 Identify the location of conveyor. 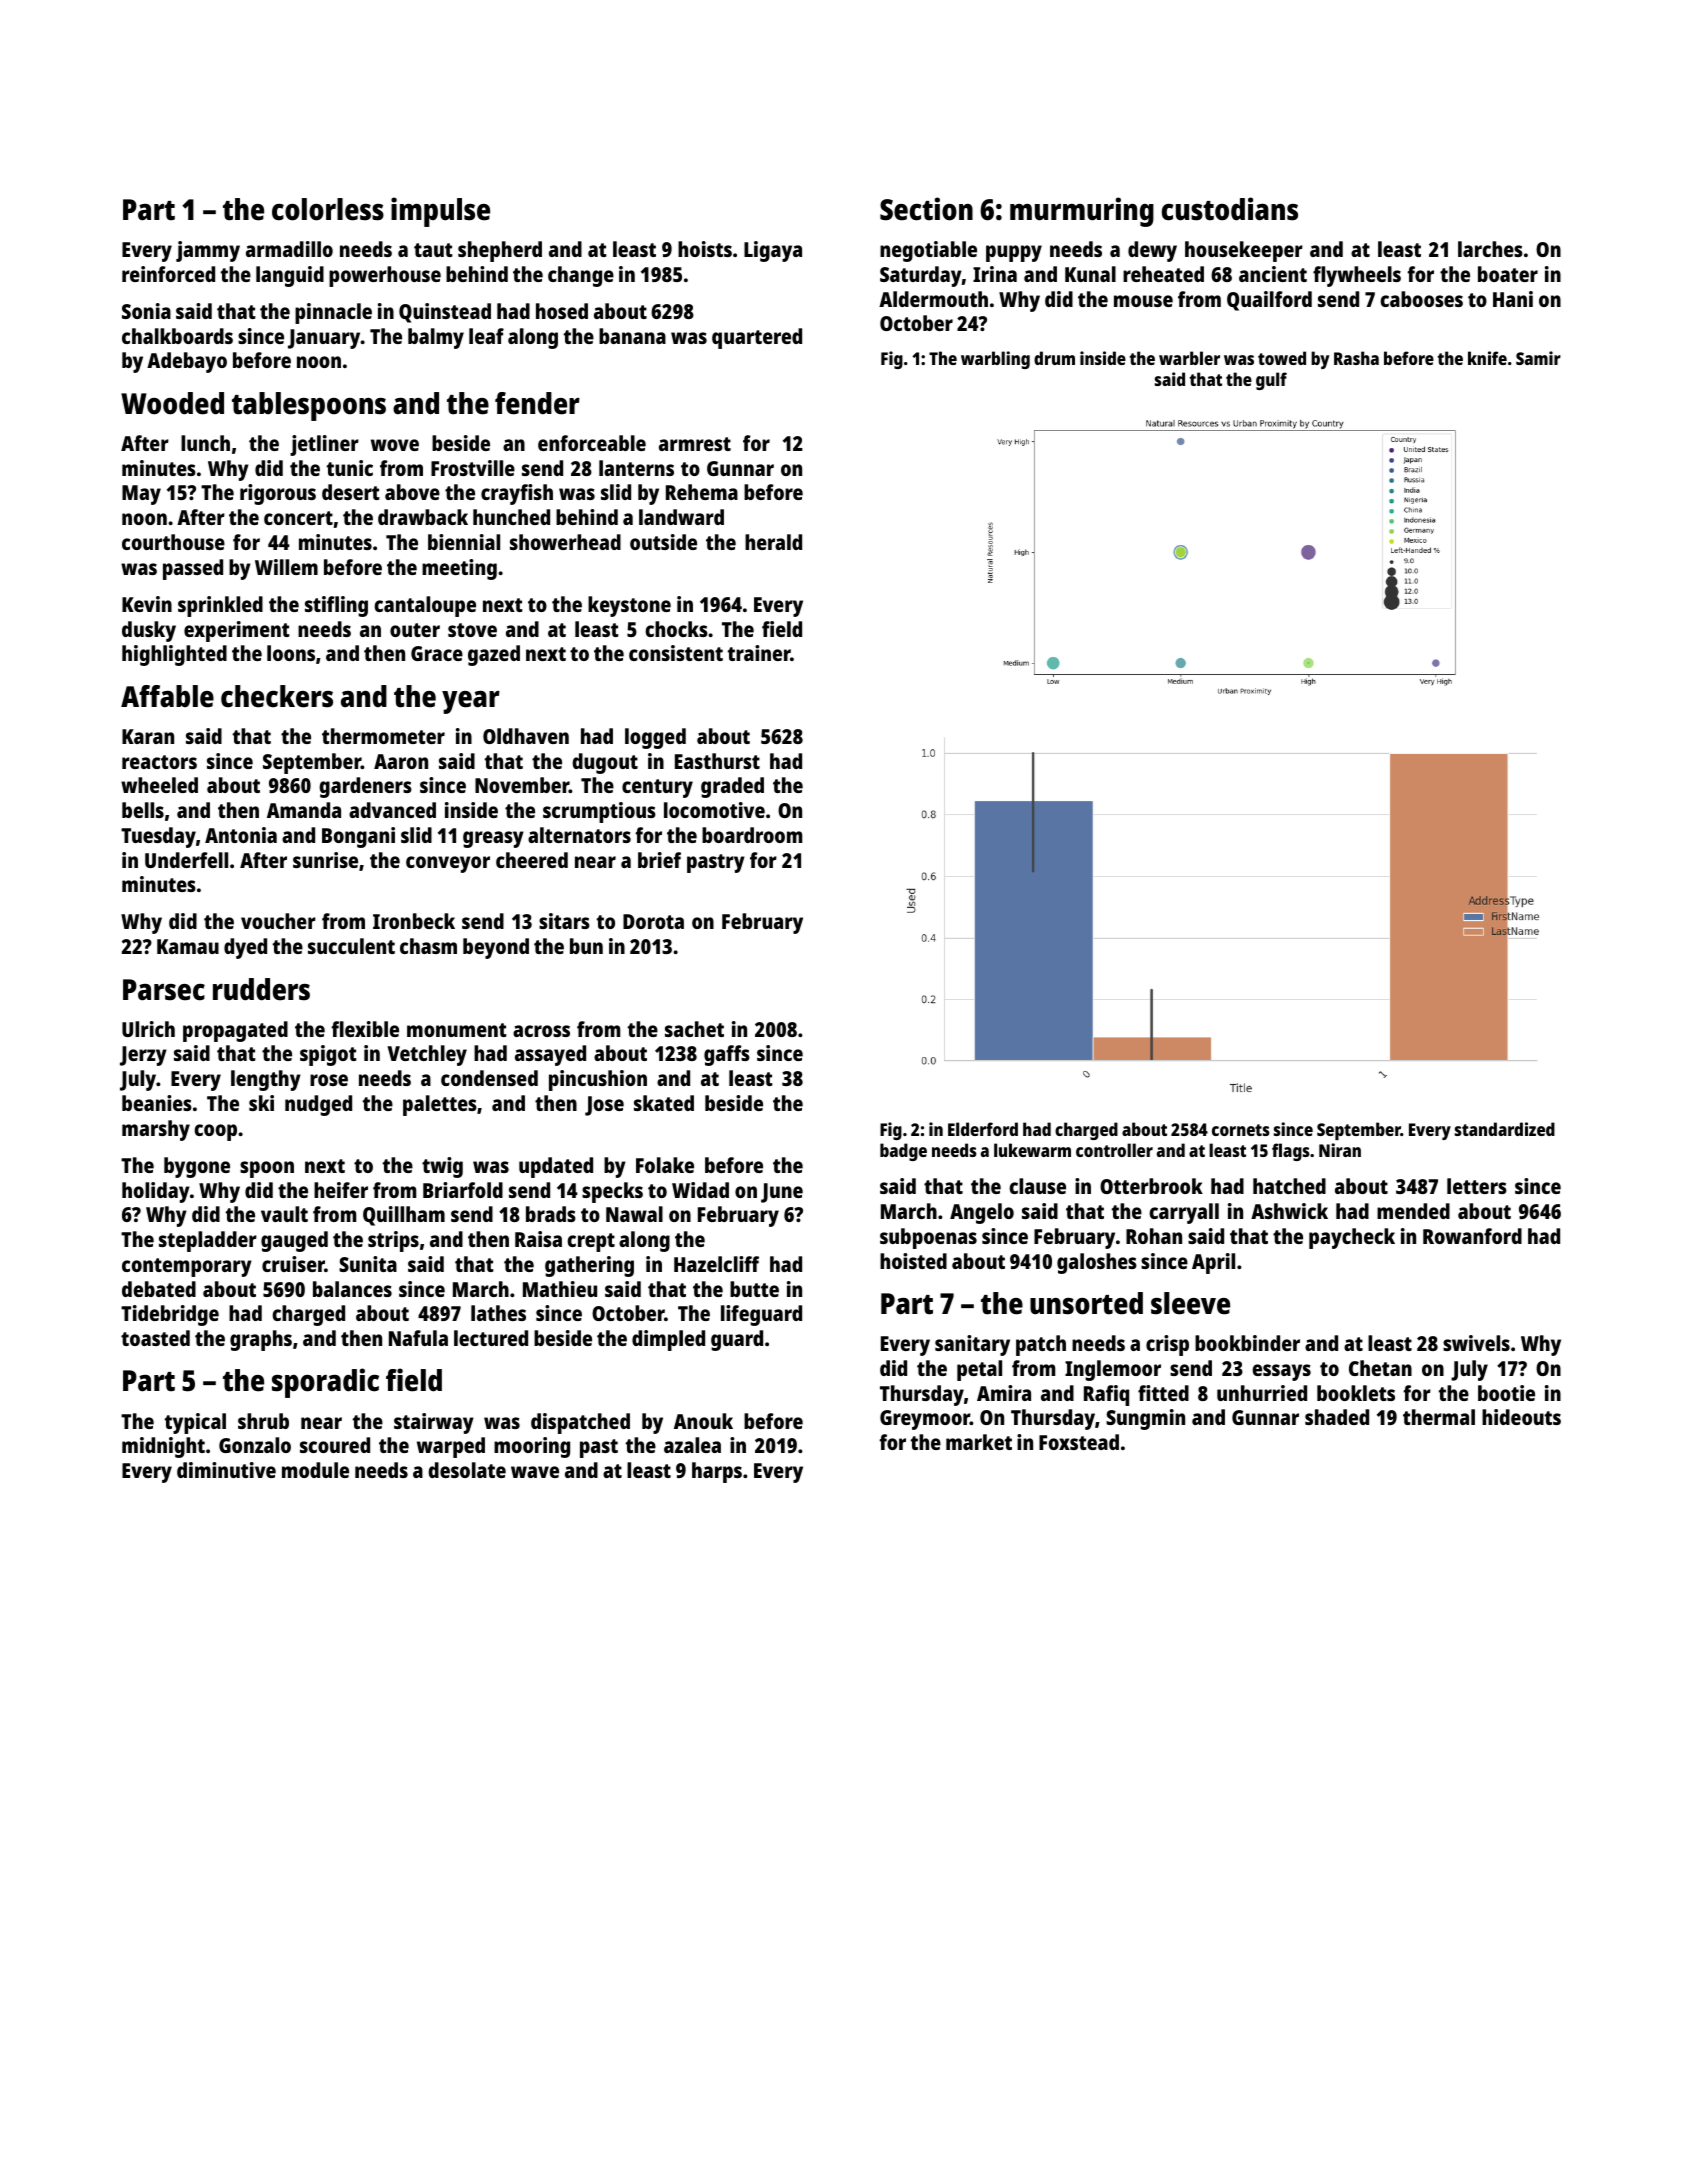
(448, 864).
